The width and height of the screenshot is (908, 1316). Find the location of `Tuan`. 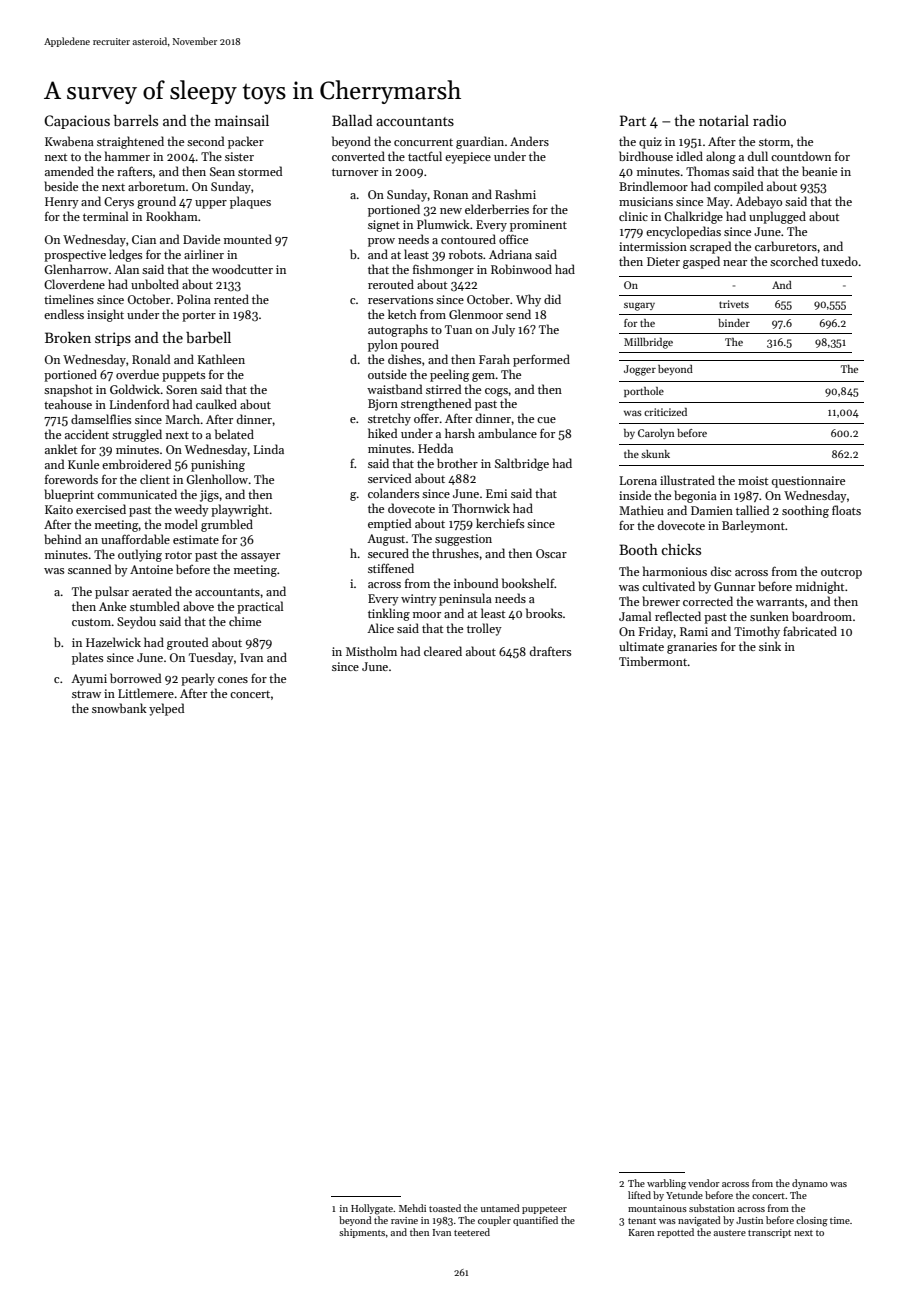

Tuan is located at coordinates (458, 329).
